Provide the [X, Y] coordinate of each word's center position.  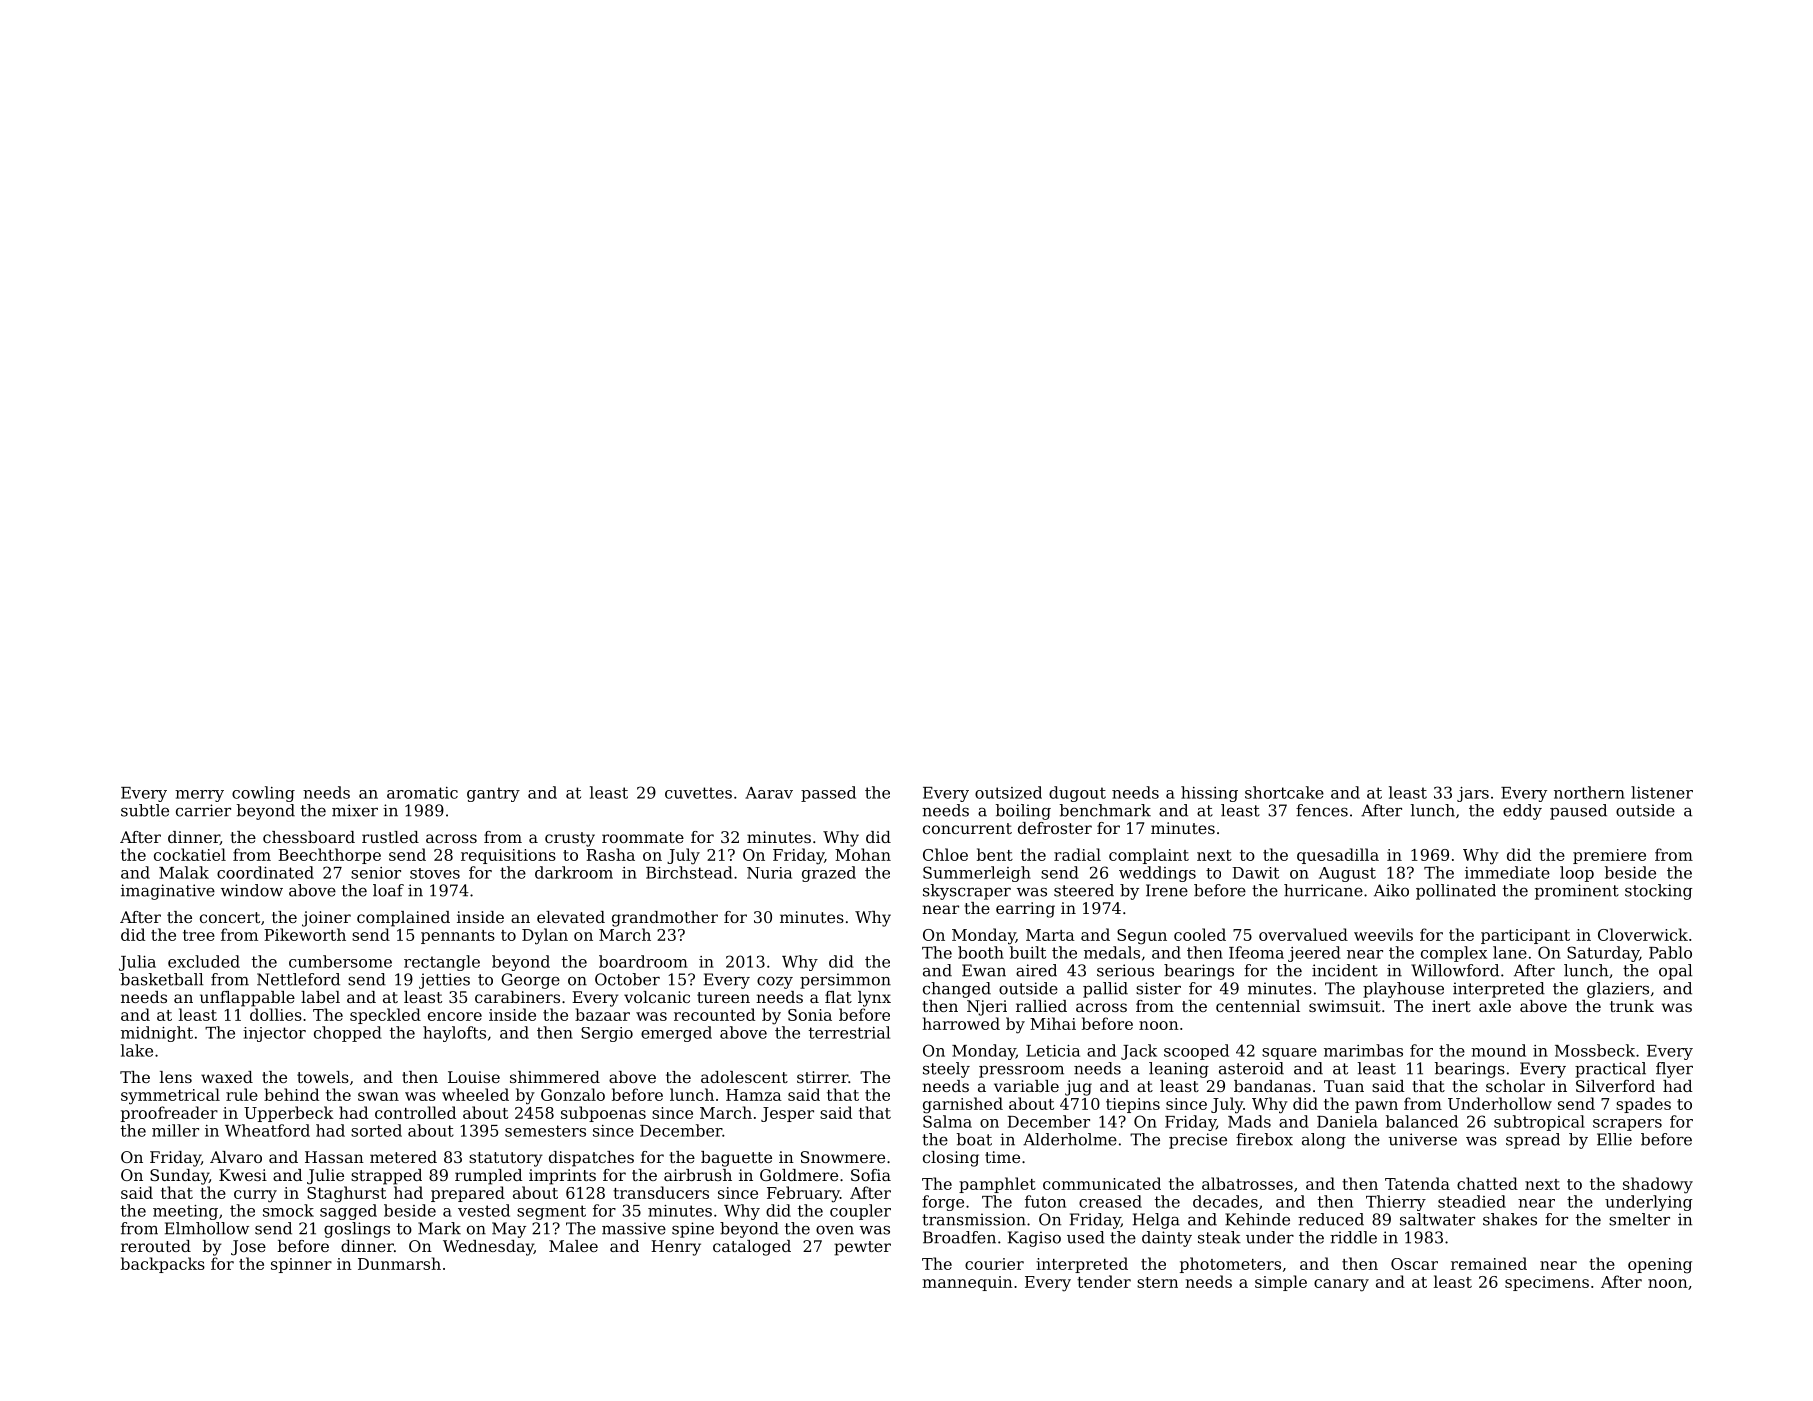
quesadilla [1338, 856]
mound [1498, 1050]
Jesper [787, 1114]
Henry [676, 1248]
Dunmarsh [399, 1263]
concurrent [967, 828]
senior [376, 873]
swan [378, 1096]
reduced [1331, 1219]
